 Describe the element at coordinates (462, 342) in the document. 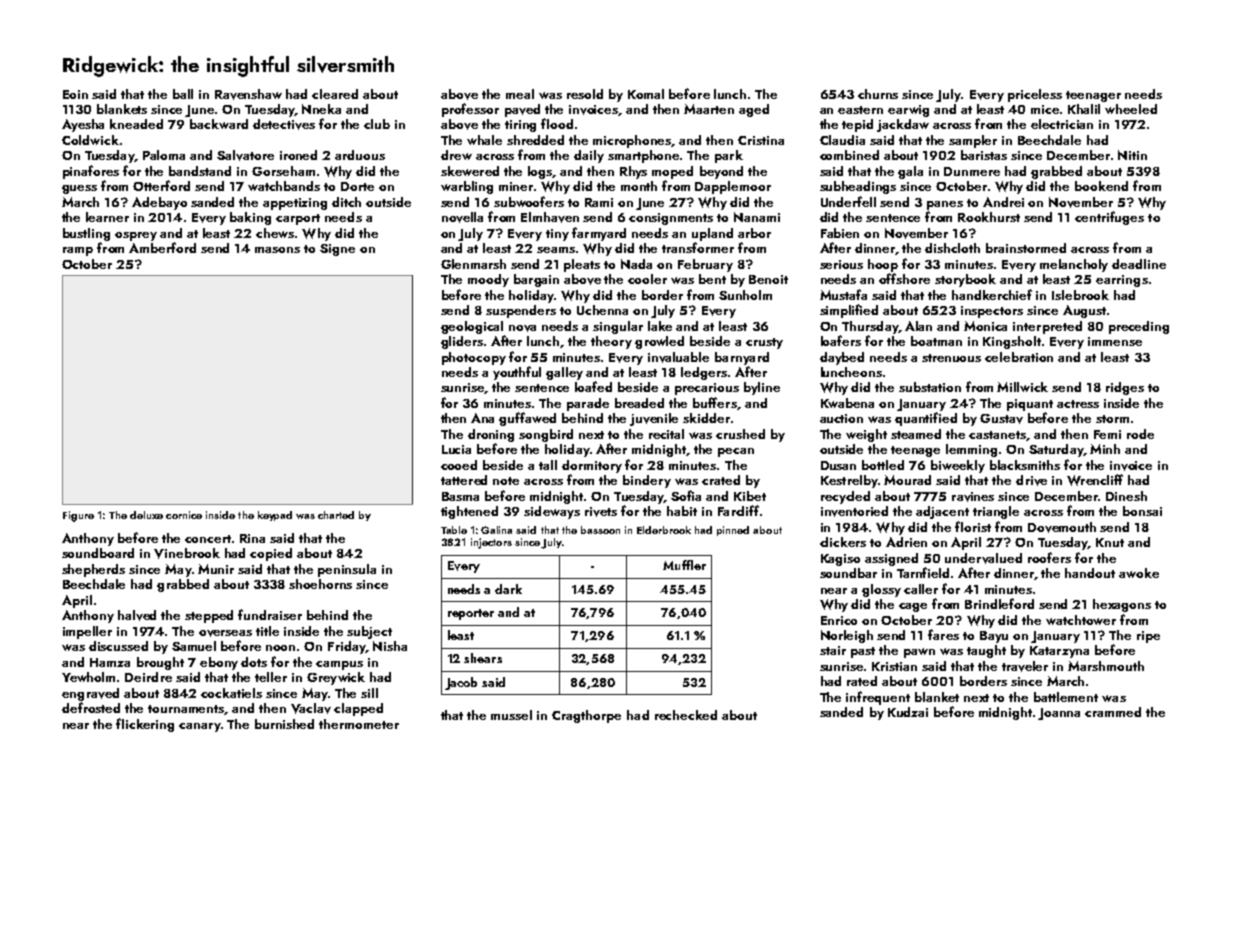

I see `gliders` at that location.
